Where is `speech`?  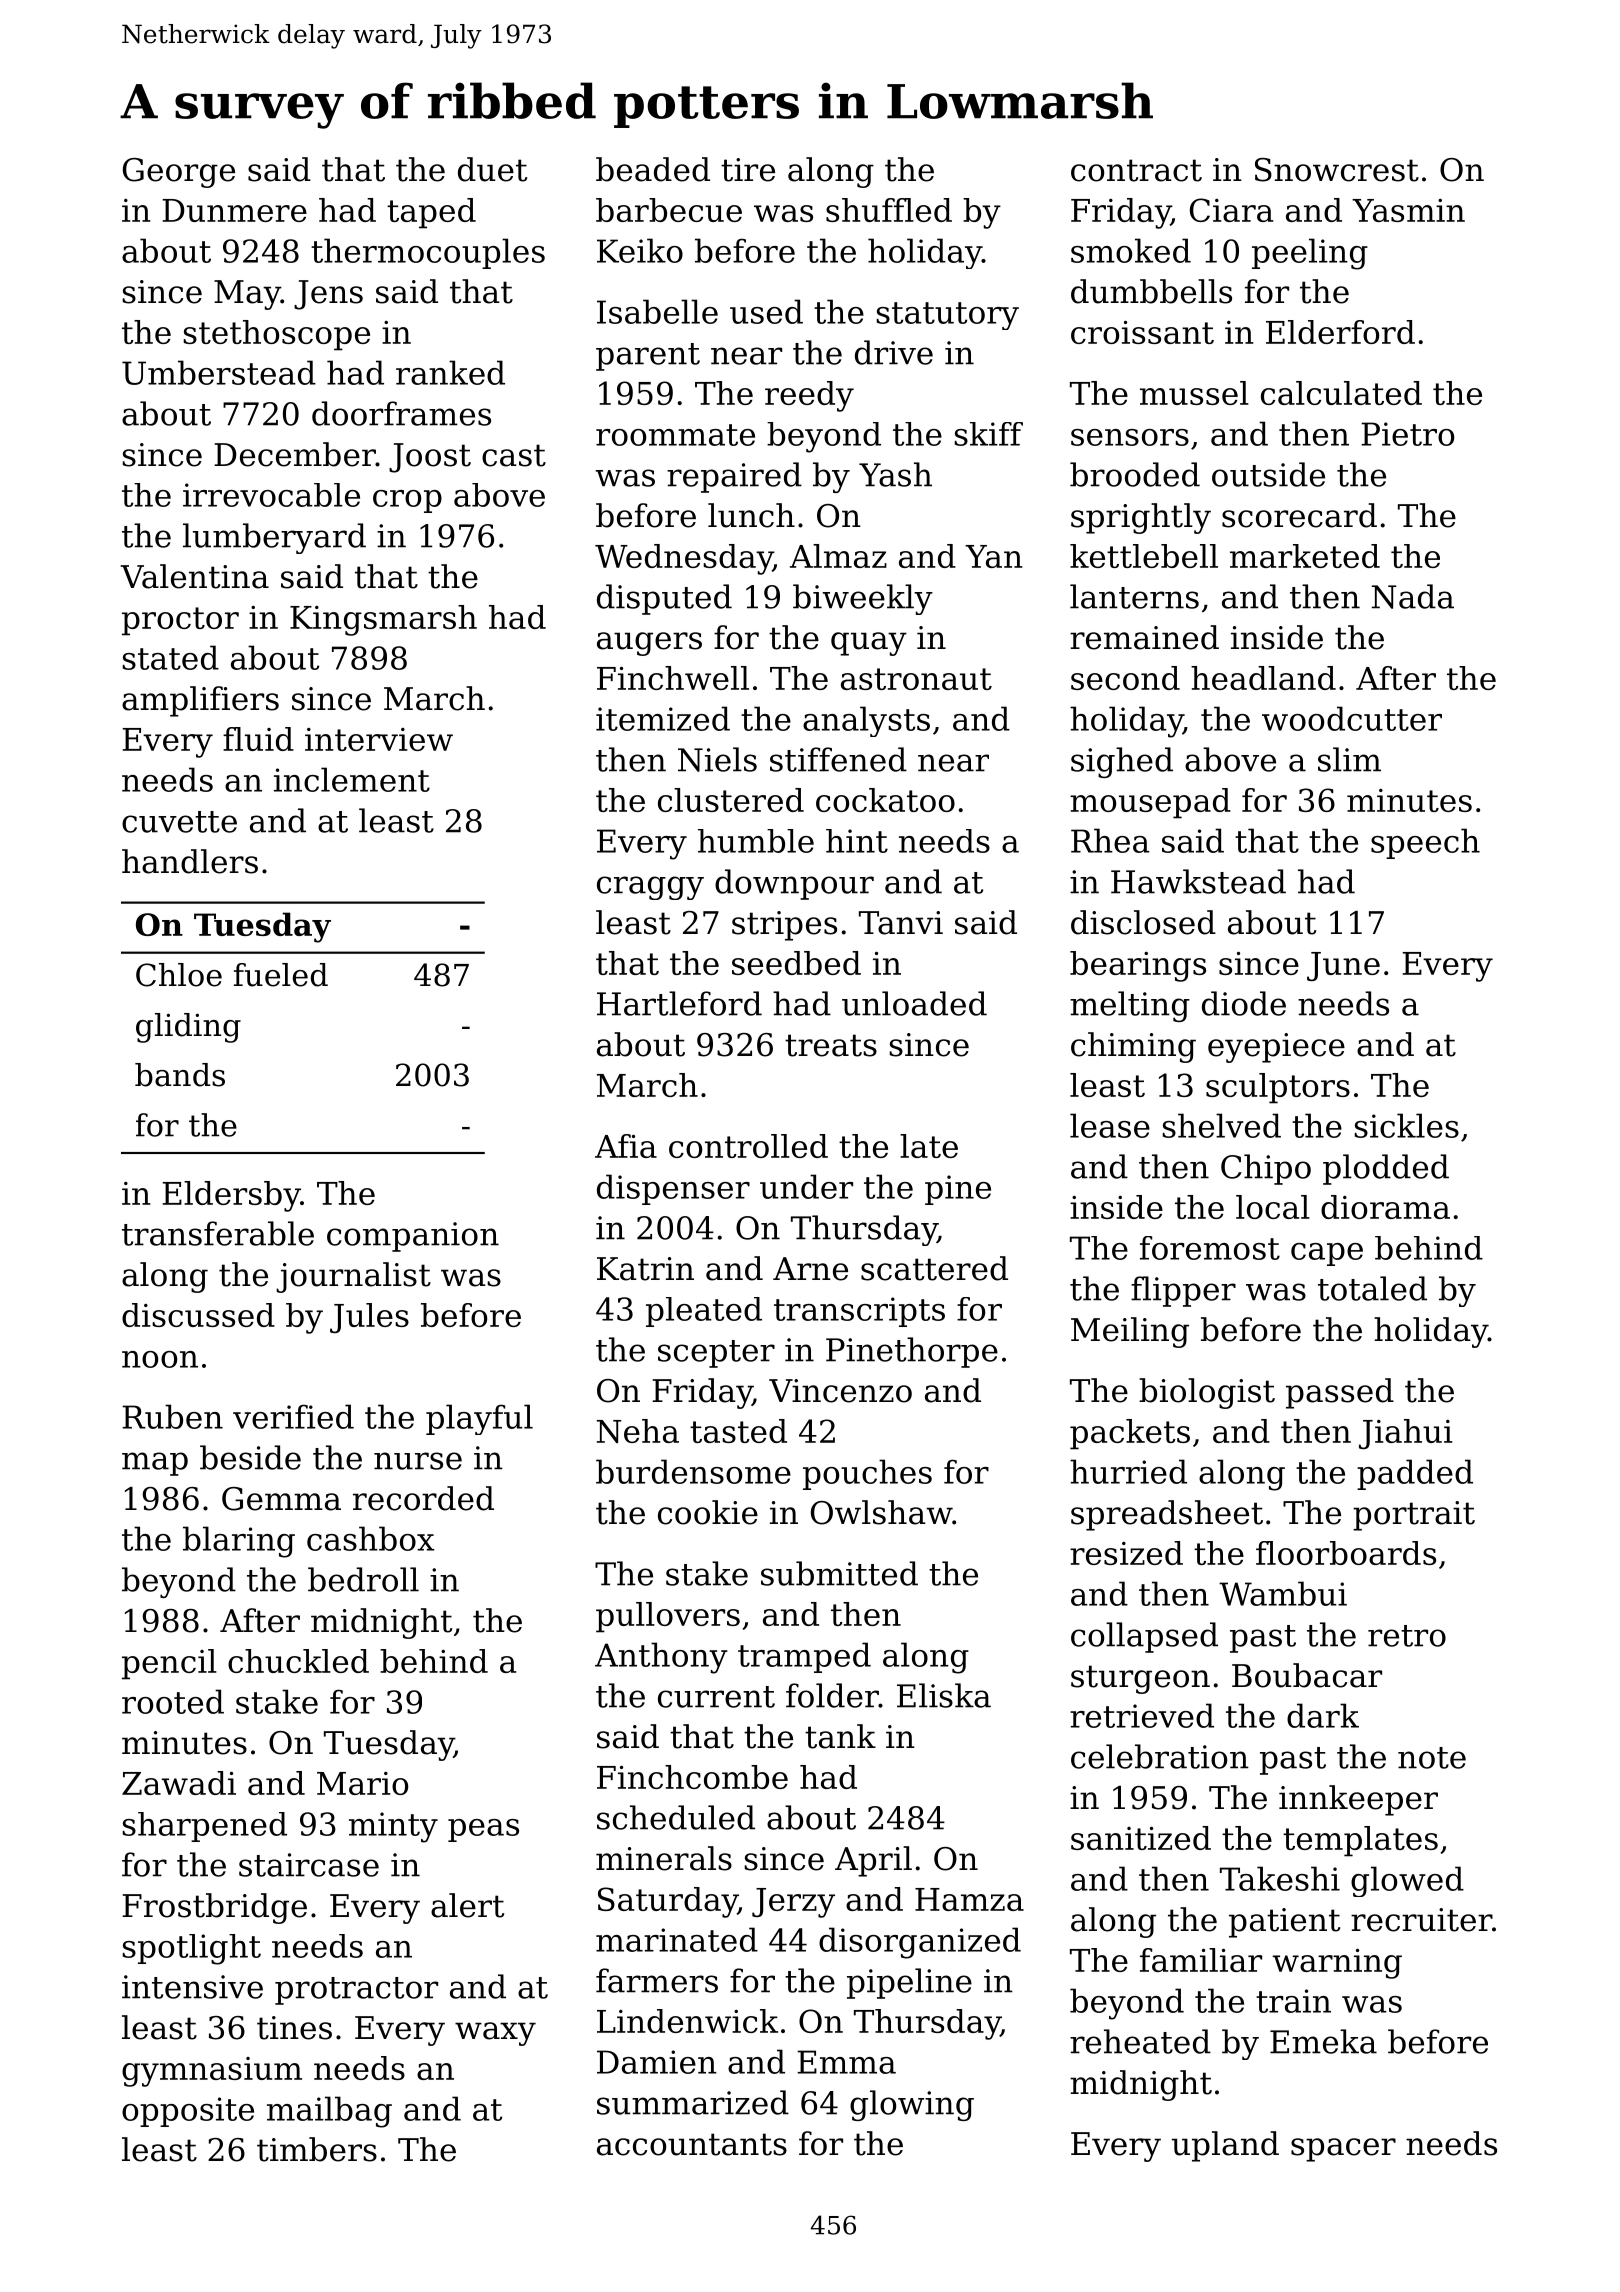
speech is located at coordinates (1425, 843).
